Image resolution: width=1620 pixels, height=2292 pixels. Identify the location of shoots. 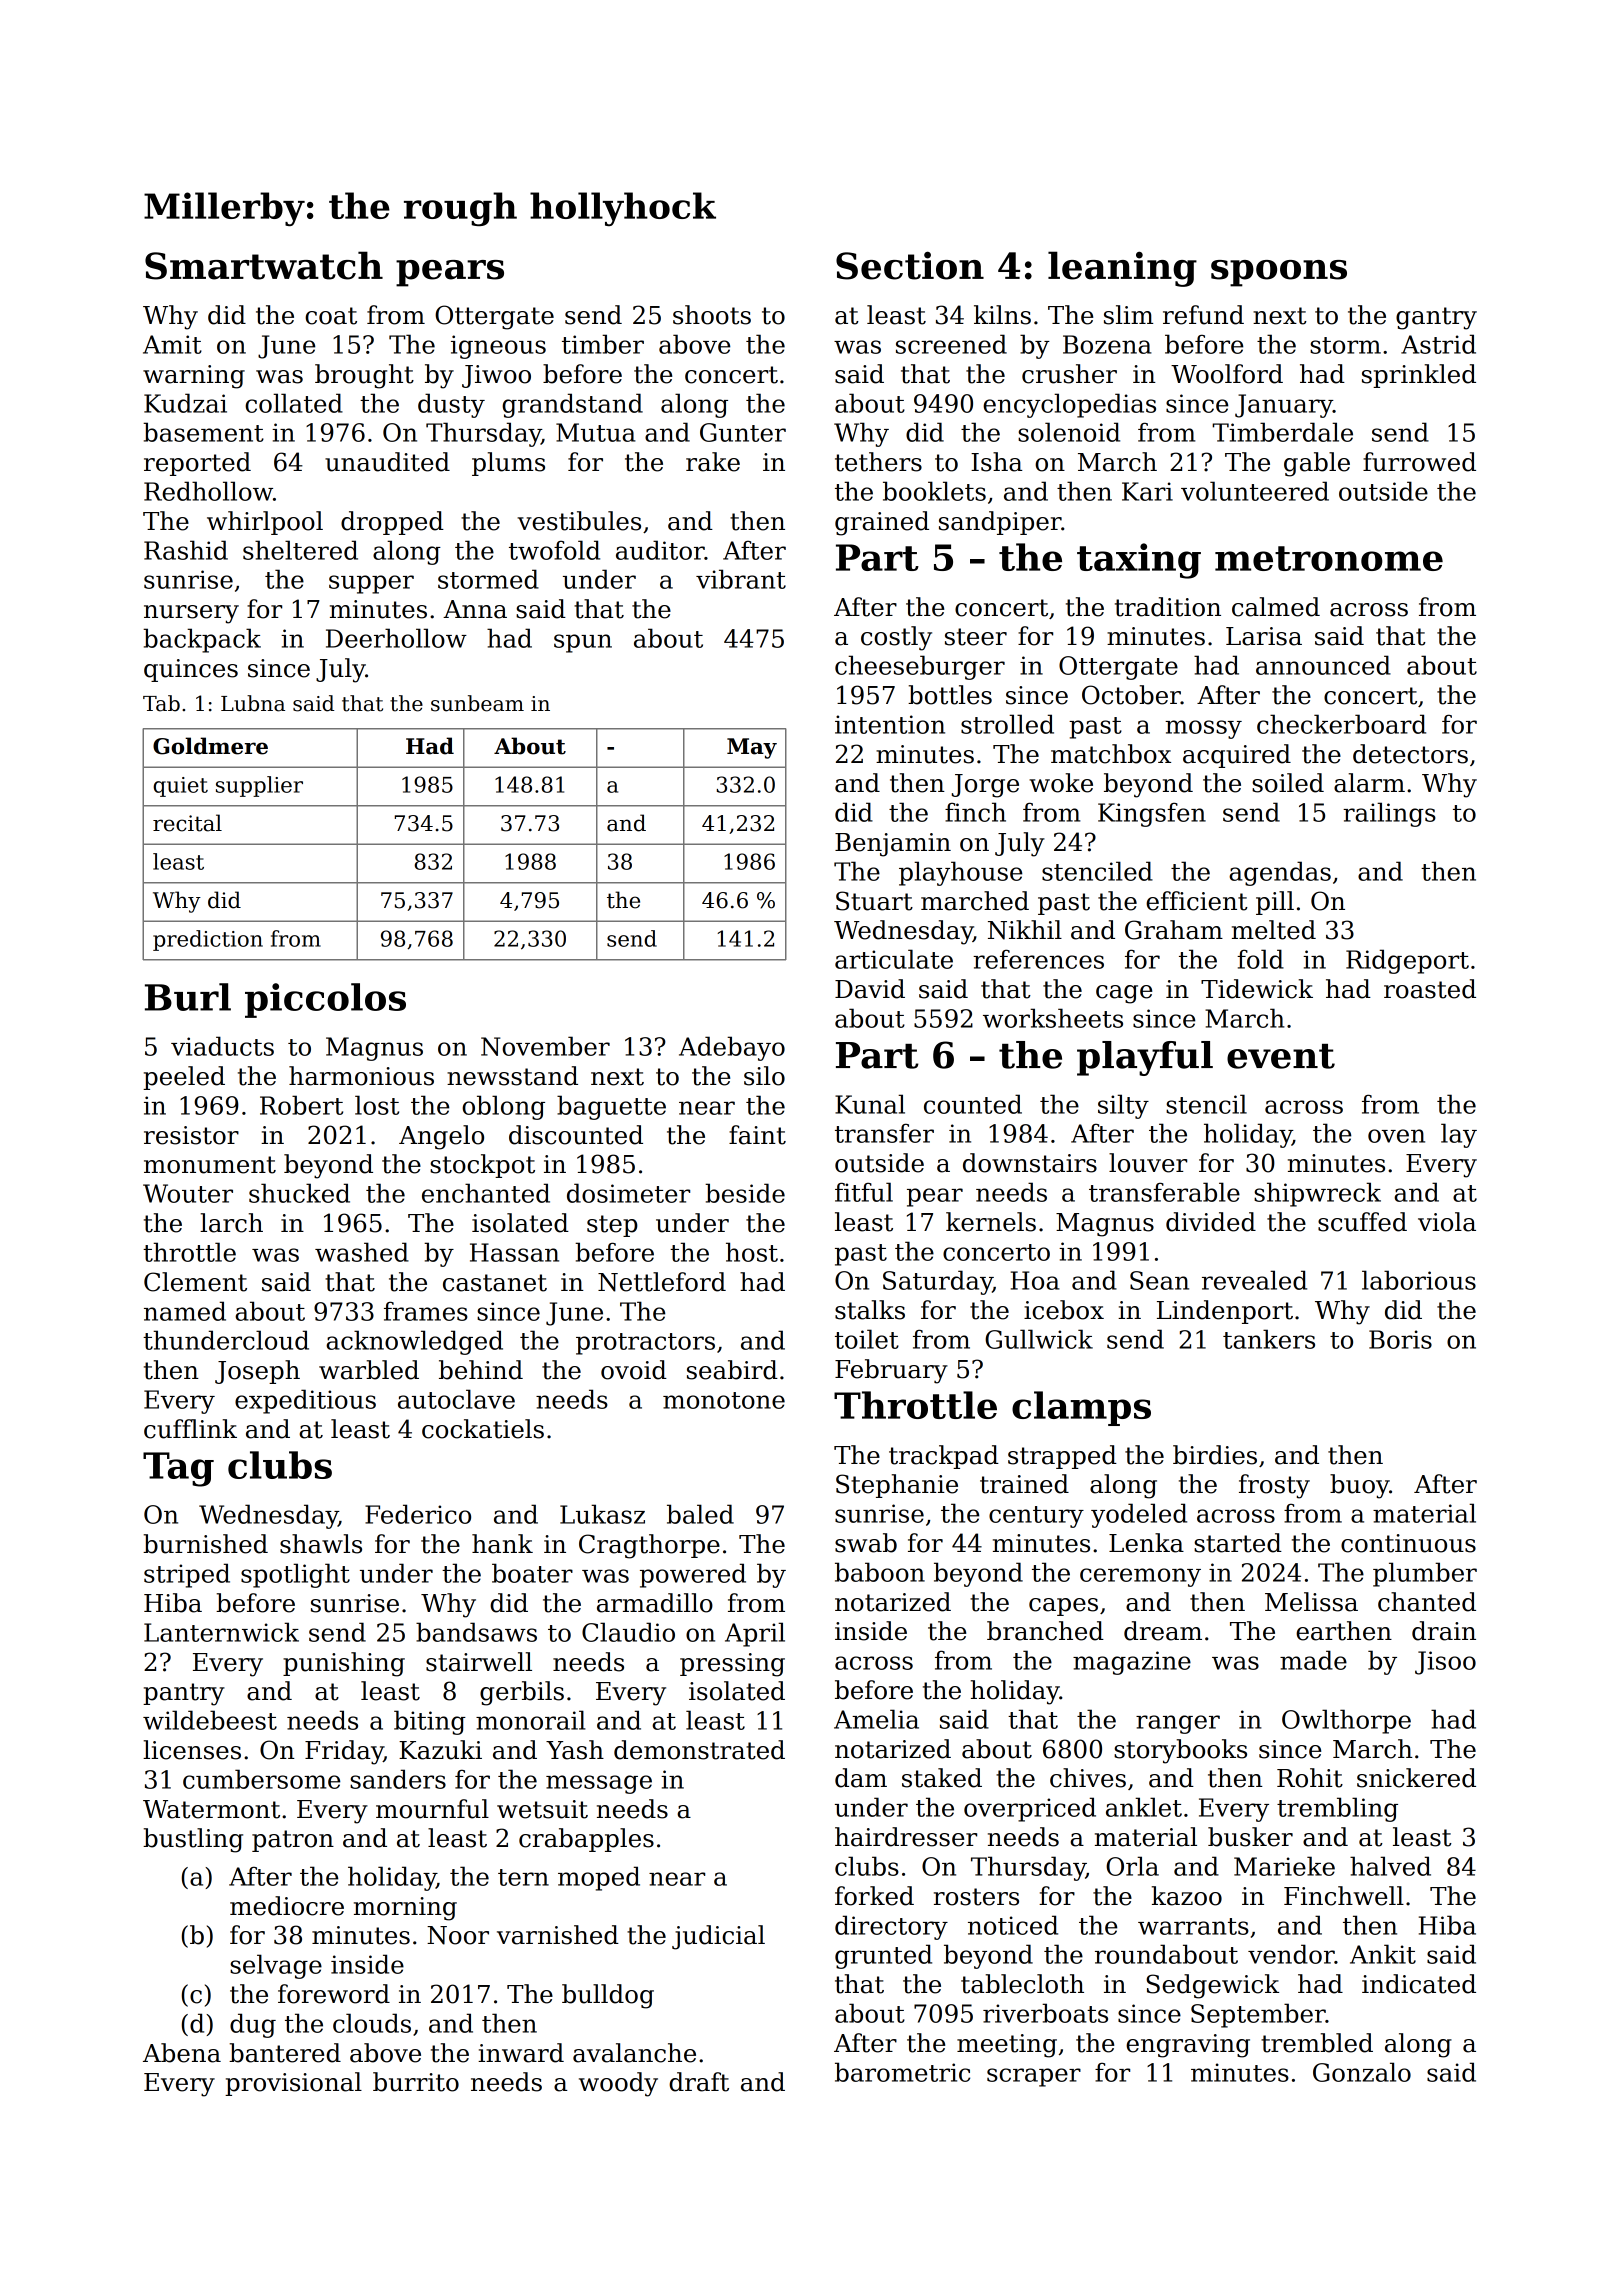
(712, 315).
